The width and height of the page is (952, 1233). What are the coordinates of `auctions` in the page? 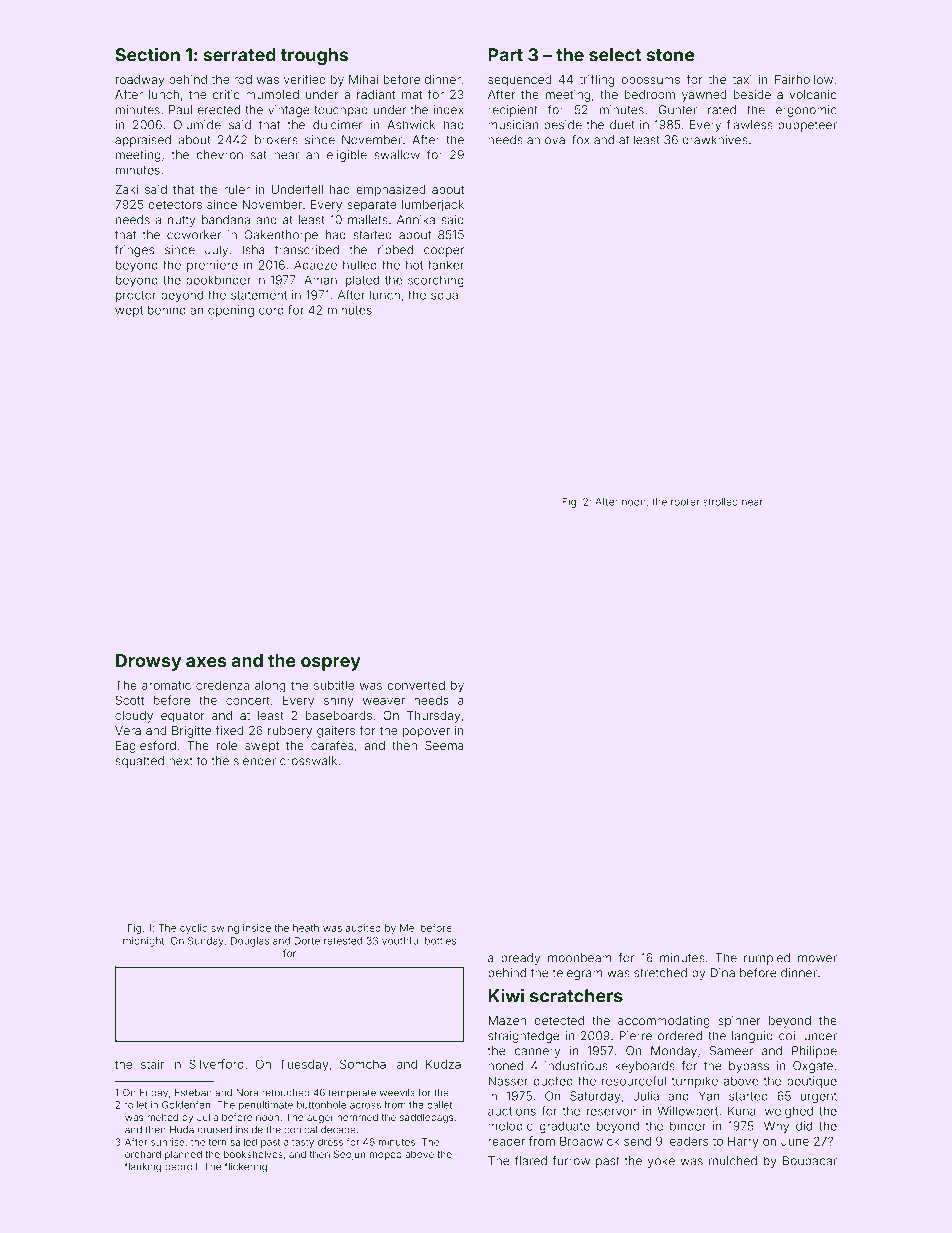 It's located at (512, 1111).
